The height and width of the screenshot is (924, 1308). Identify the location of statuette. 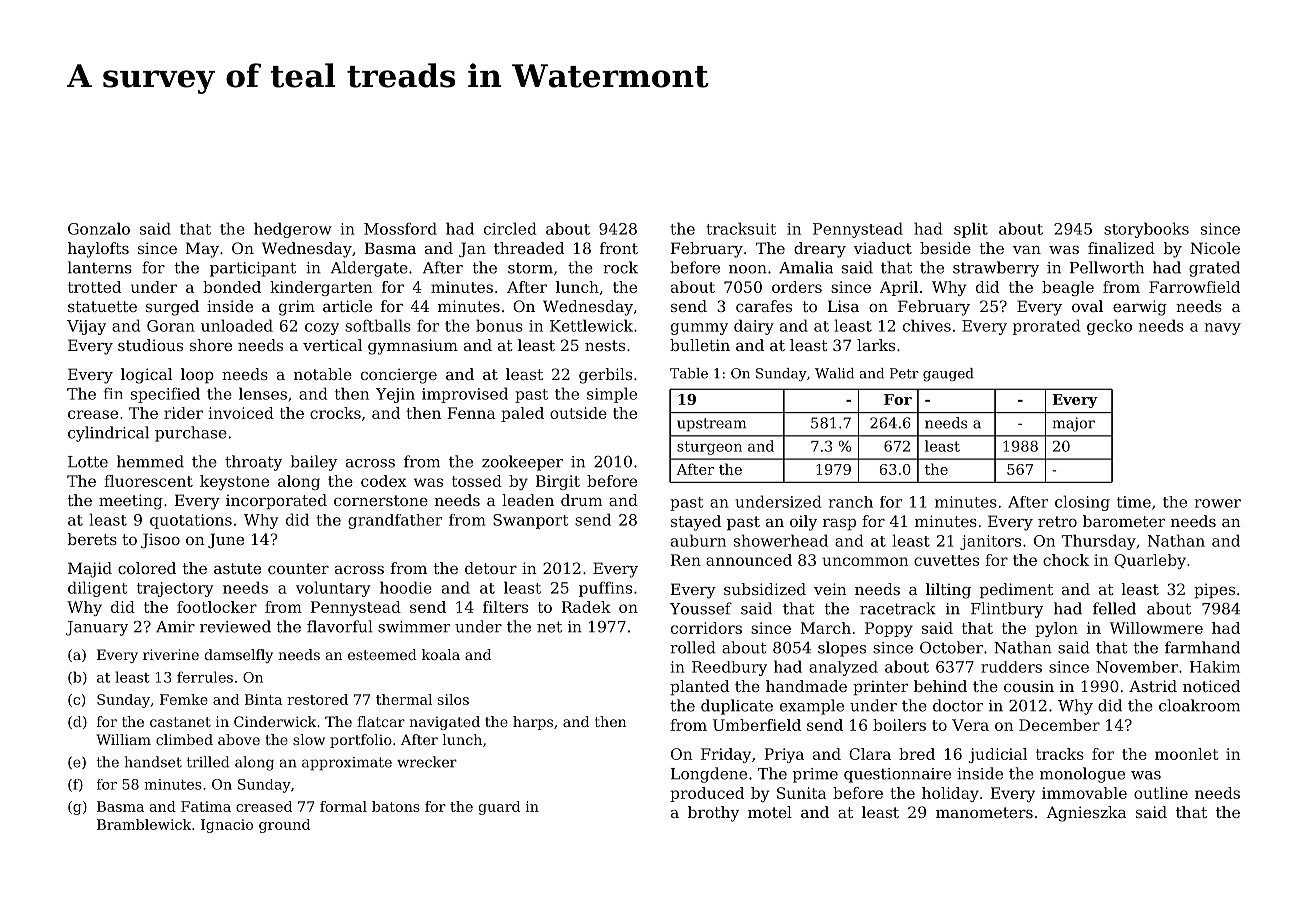
(102, 306).
